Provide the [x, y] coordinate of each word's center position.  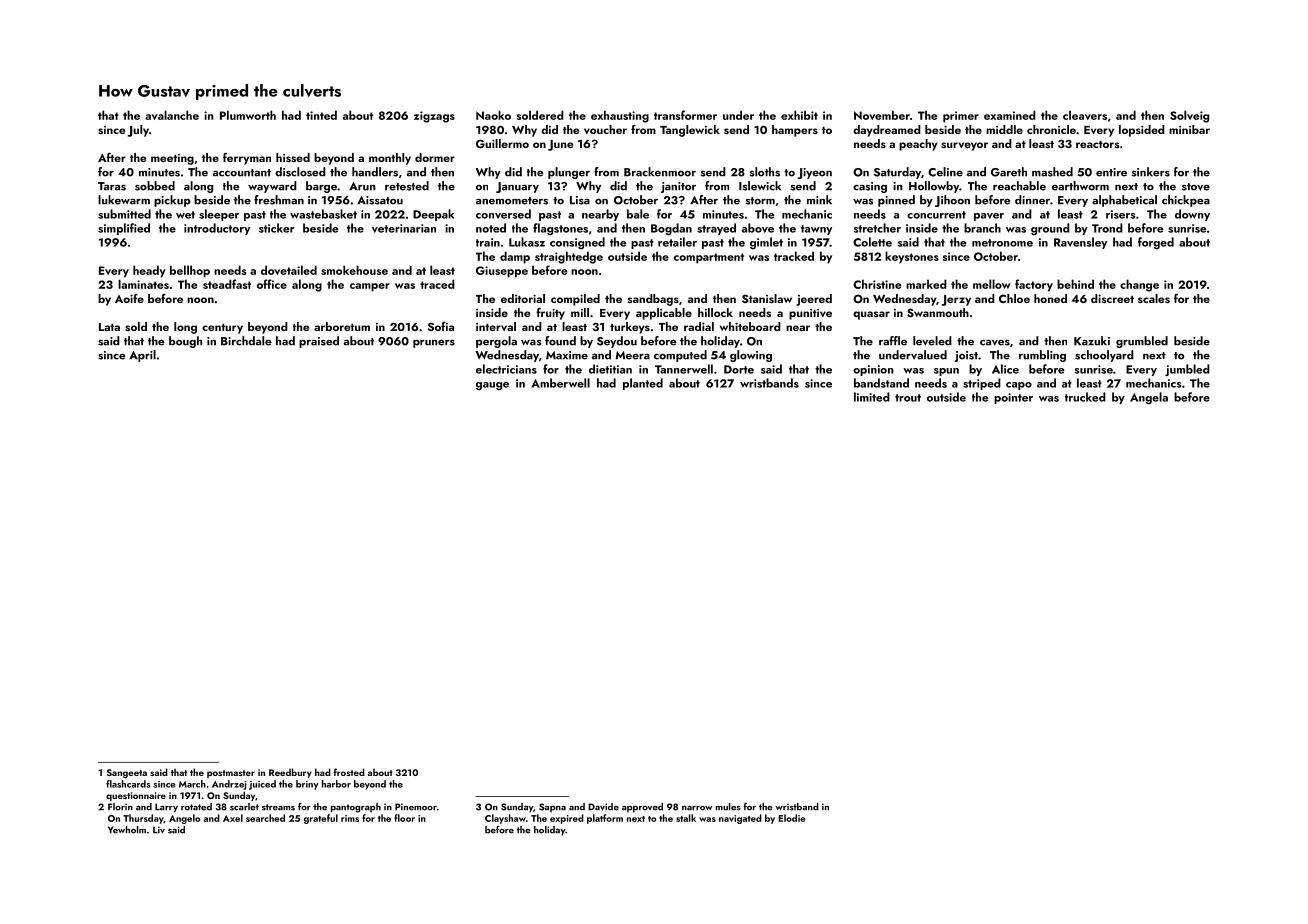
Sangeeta [127, 773]
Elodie [792, 818]
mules [728, 807]
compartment [709, 258]
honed [1050, 298]
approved [642, 808]
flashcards [128, 784]
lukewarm [124, 200]
